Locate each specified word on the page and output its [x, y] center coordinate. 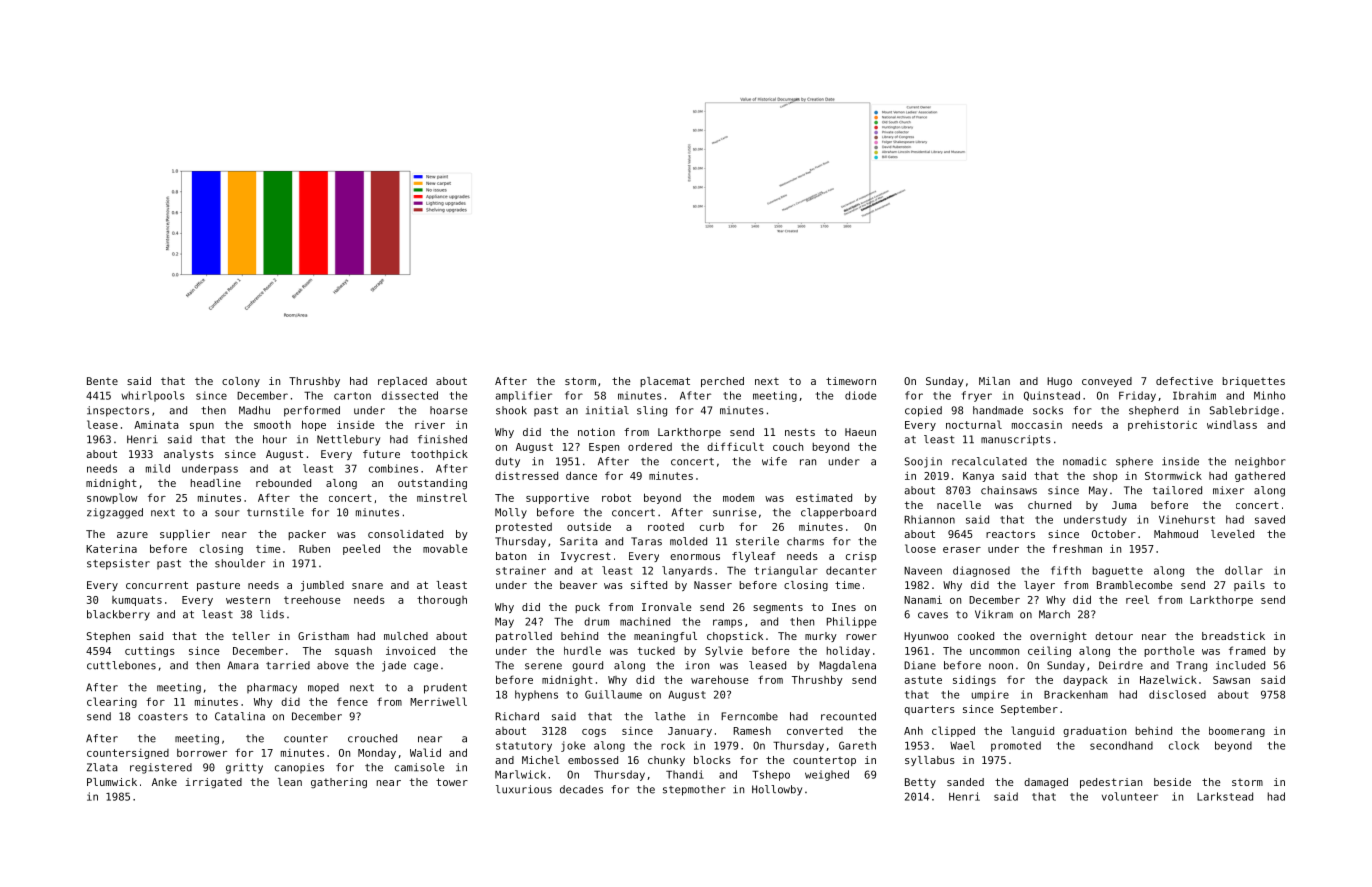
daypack [1085, 681]
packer [307, 535]
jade [394, 666]
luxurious [524, 789]
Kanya [978, 477]
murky [821, 637]
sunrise [734, 512]
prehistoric [1162, 425]
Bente [102, 381]
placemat [665, 382]
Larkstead [1225, 796]
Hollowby [777, 790]
